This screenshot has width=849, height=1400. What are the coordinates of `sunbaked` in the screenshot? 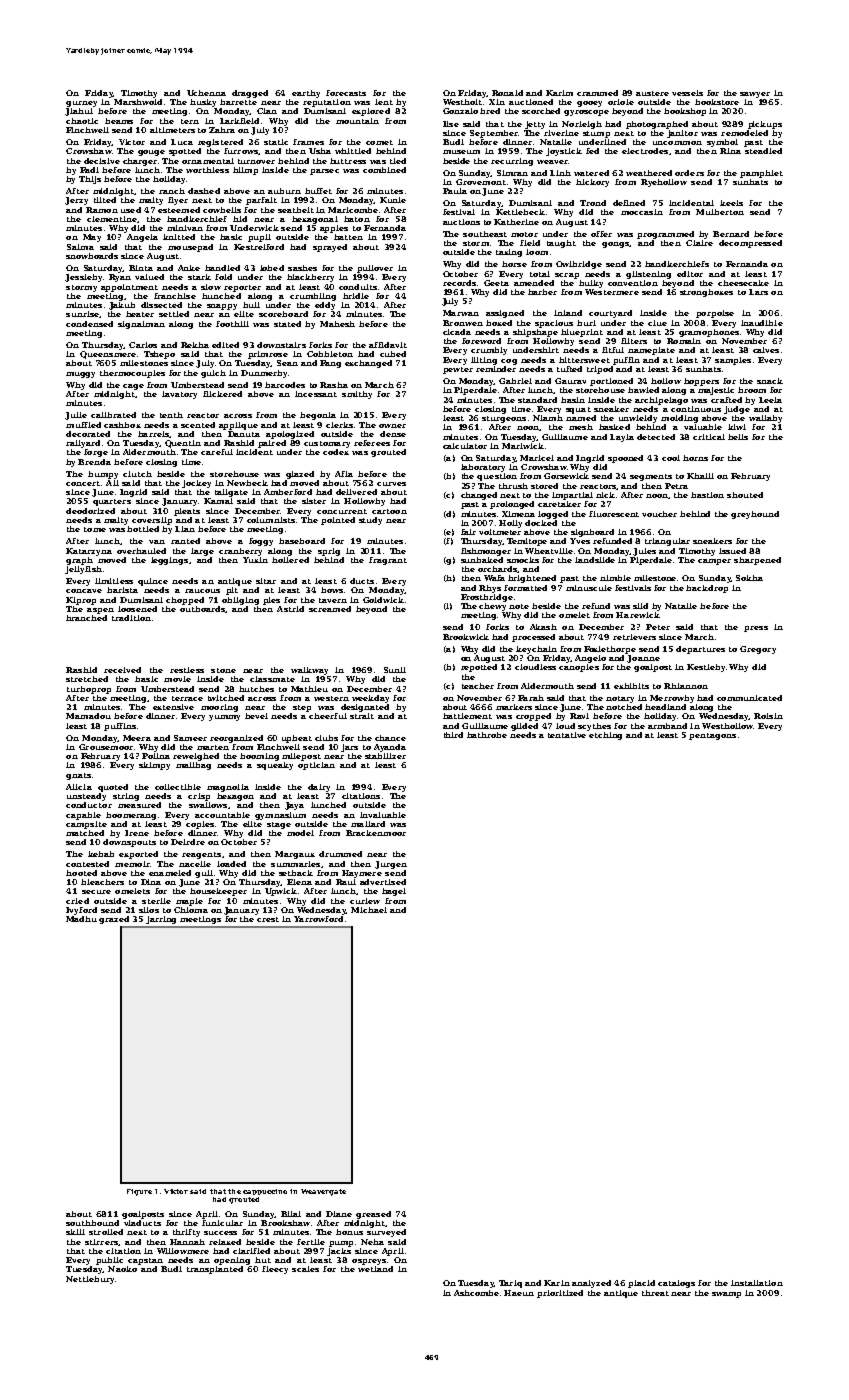 It's located at (482, 560).
